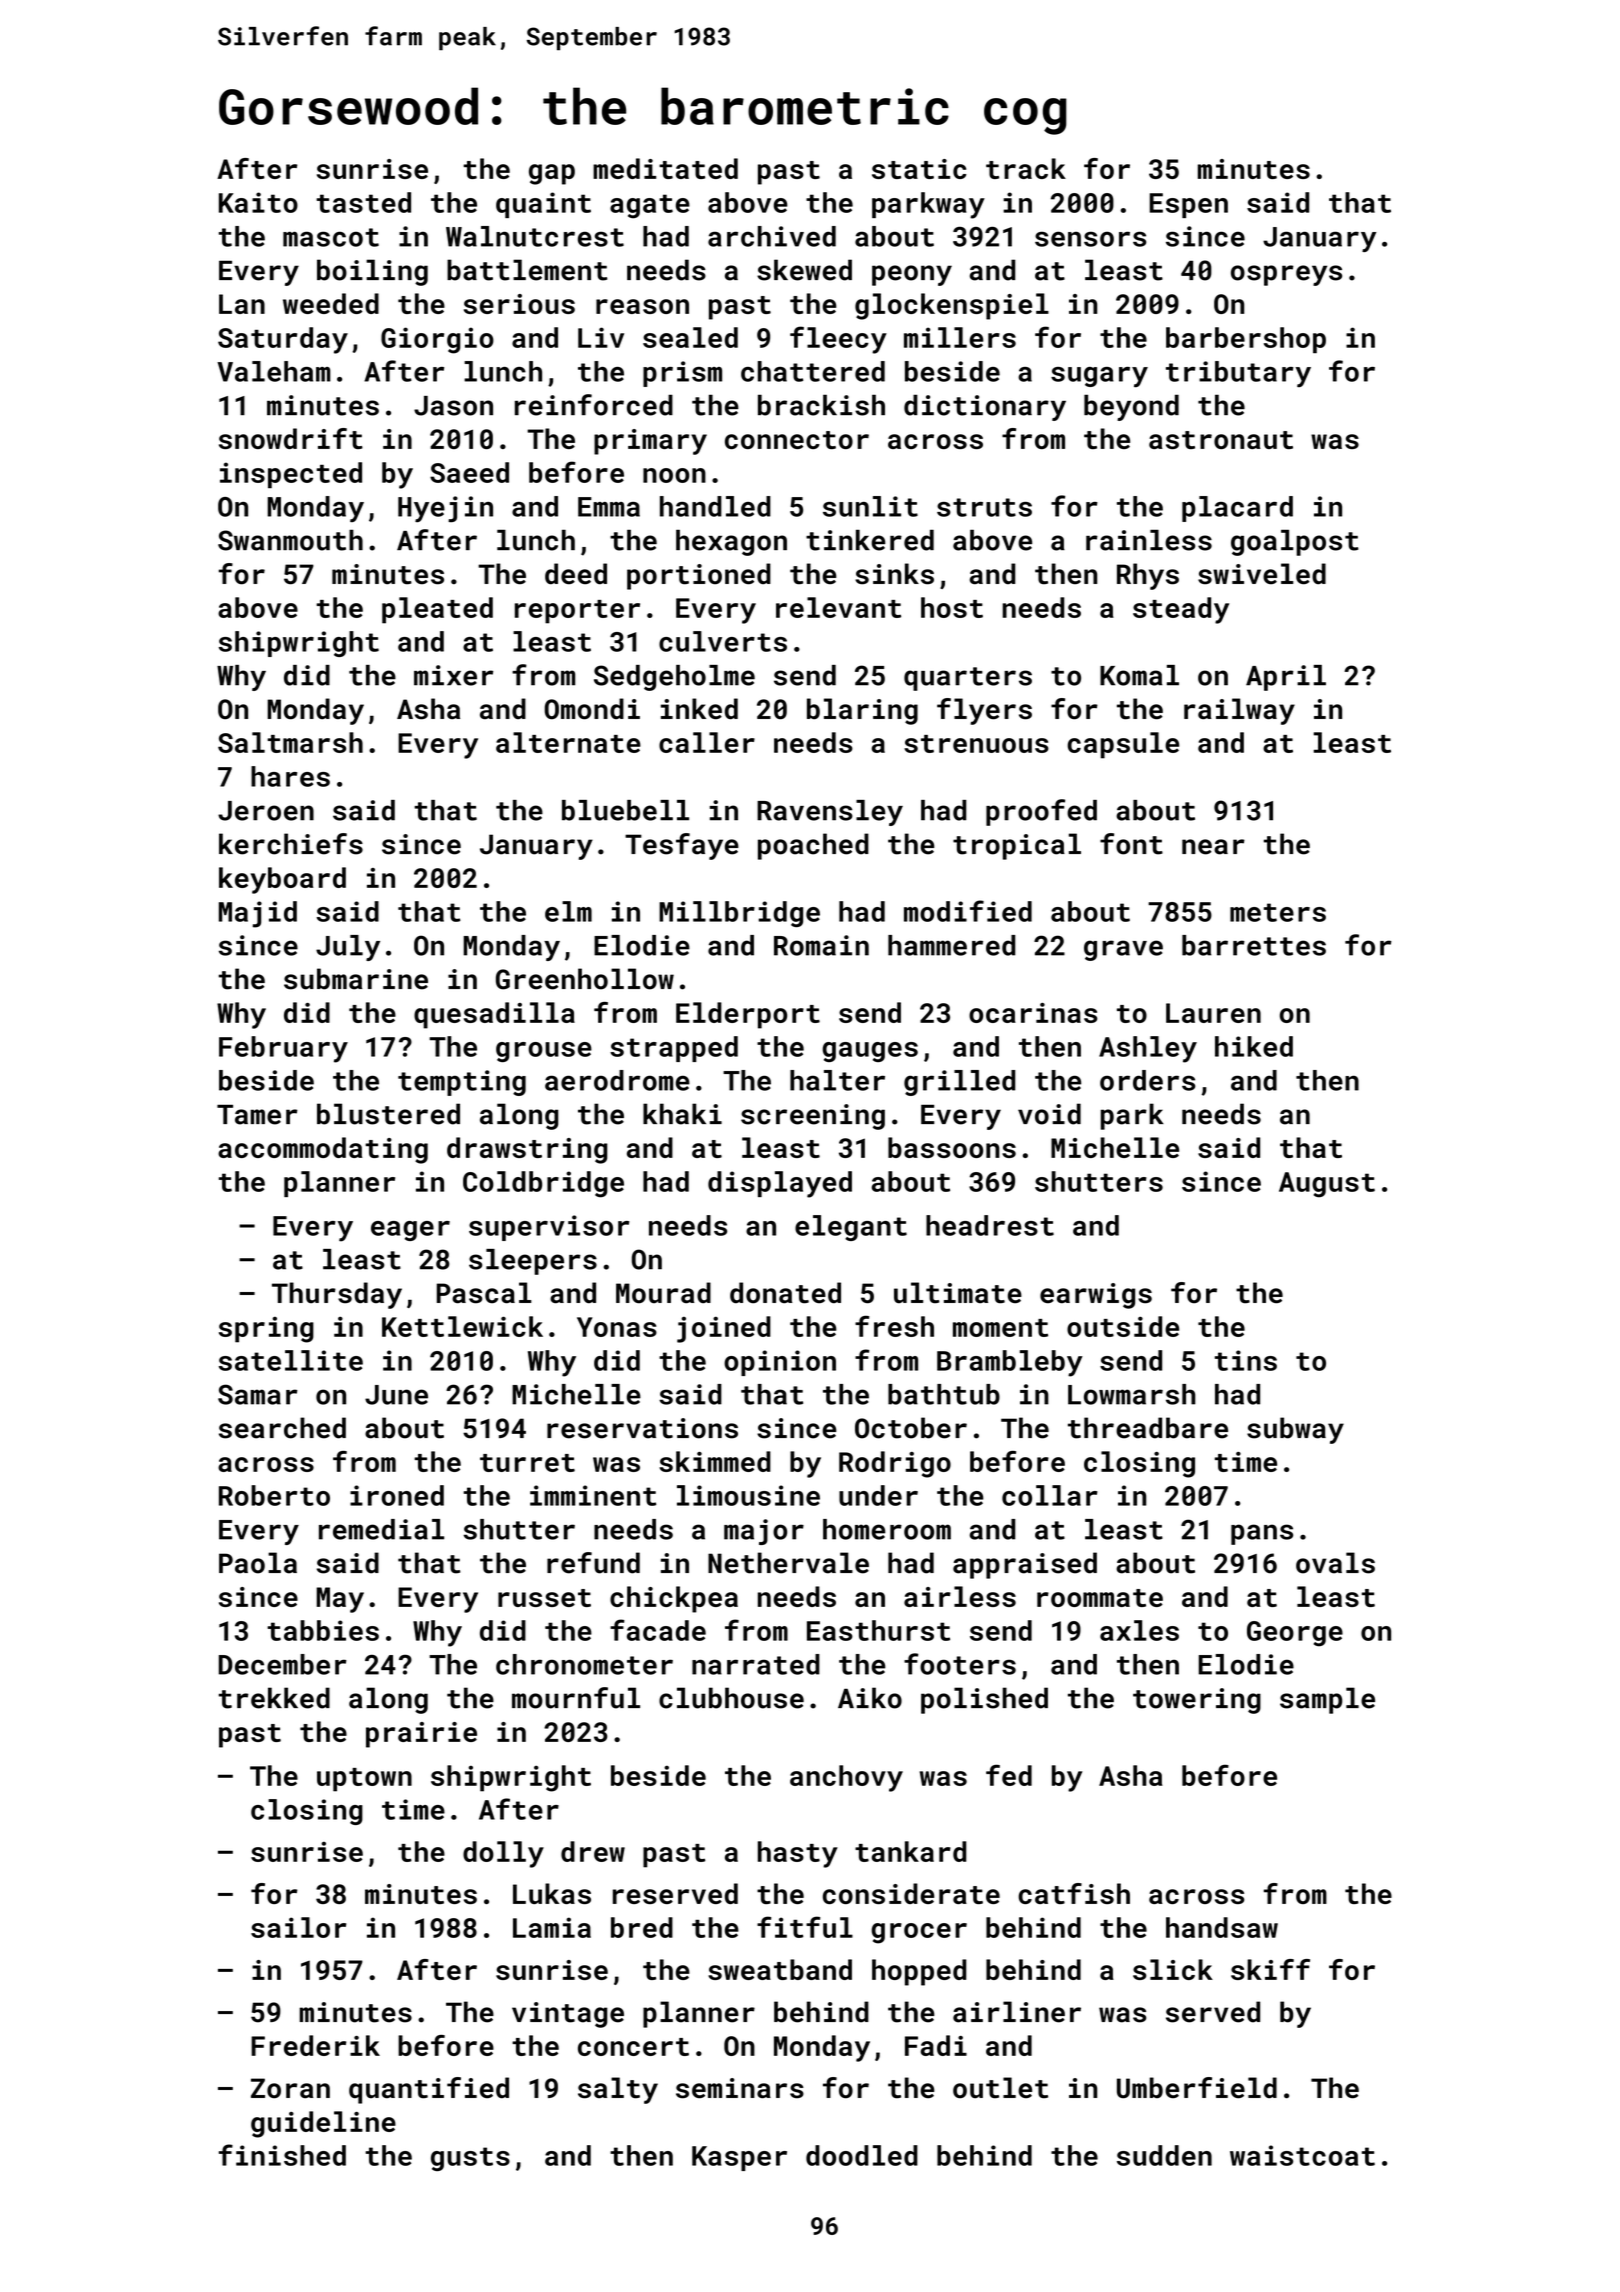 The width and height of the page is (1620, 2292). I want to click on Paola, so click(258, 1563).
